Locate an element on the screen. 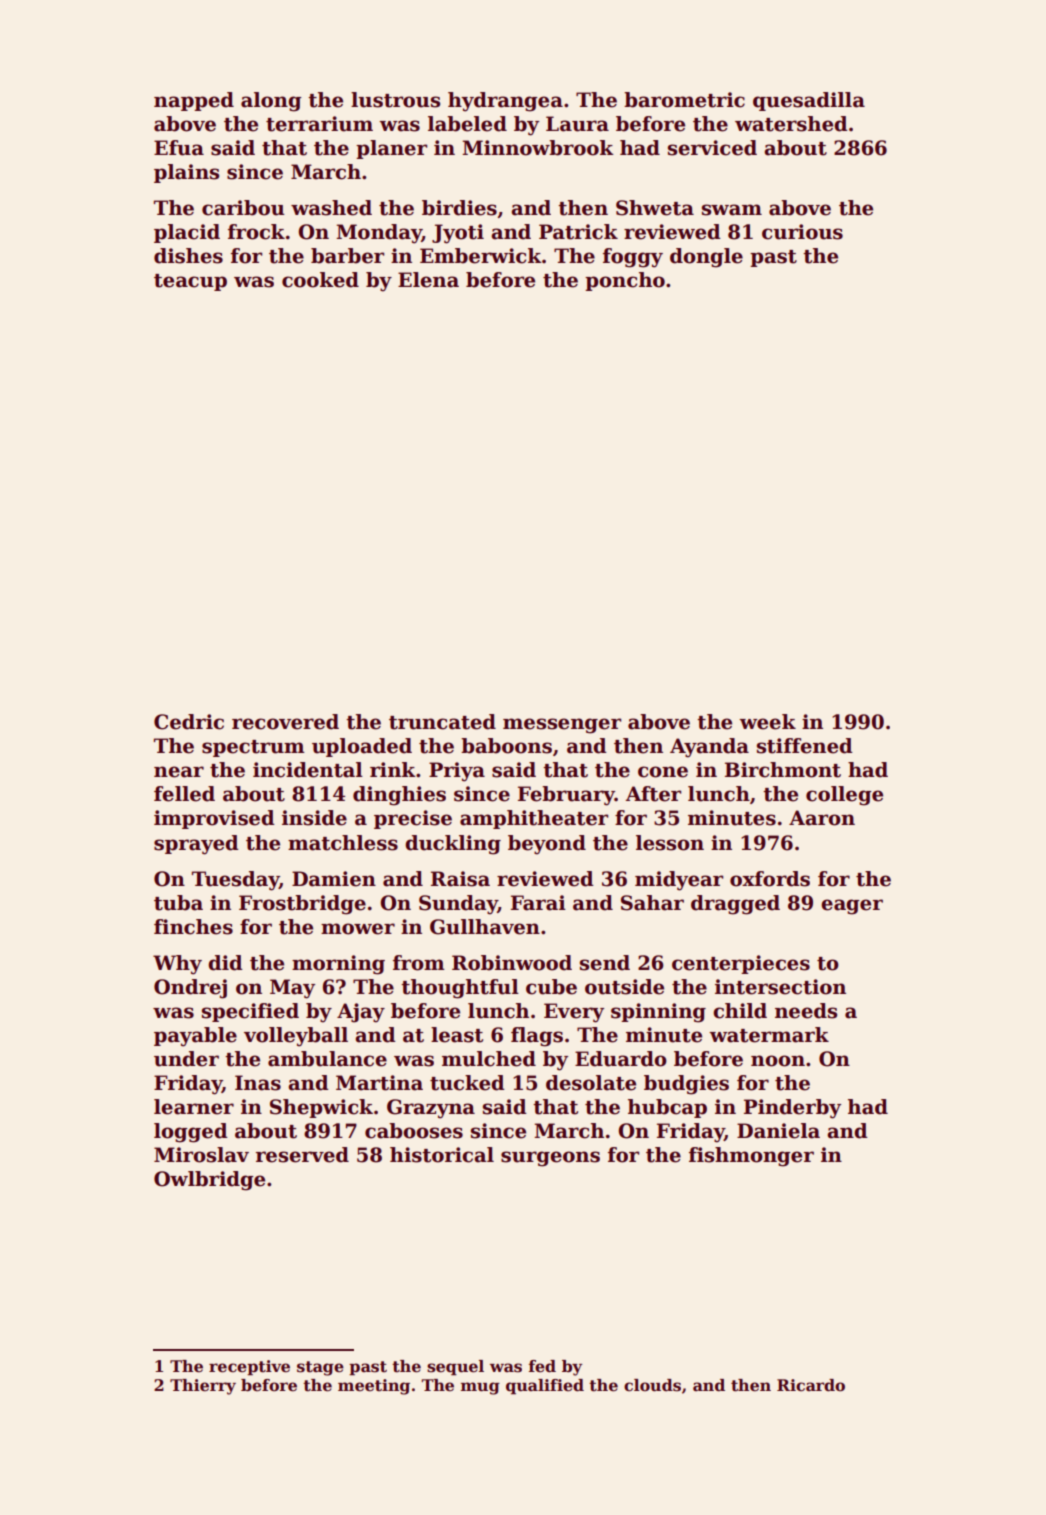 The image size is (1046, 1515). Raisa is located at coordinates (460, 879).
